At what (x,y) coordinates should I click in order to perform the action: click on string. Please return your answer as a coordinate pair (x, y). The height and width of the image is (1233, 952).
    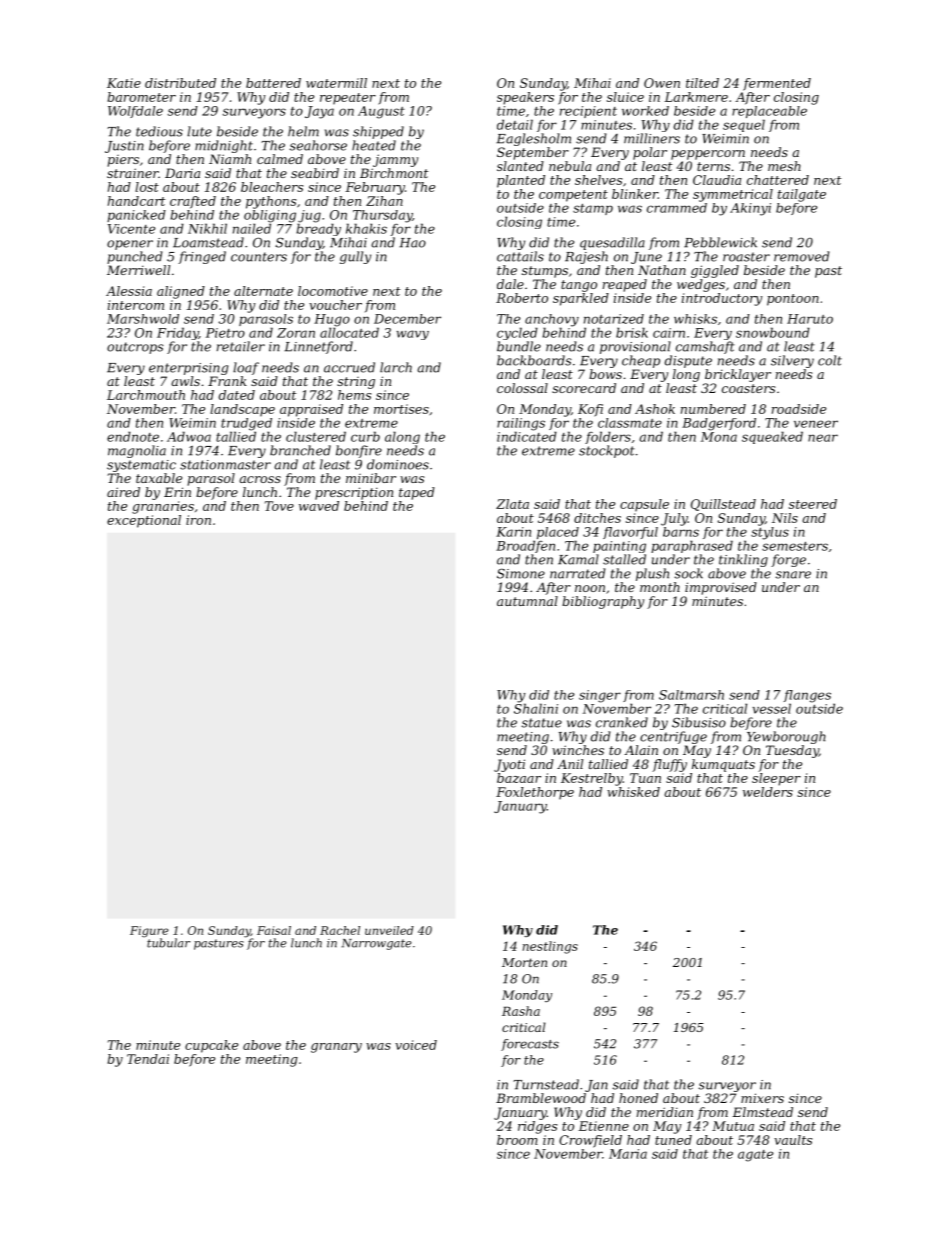
    Looking at the image, I should click on (356, 383).
